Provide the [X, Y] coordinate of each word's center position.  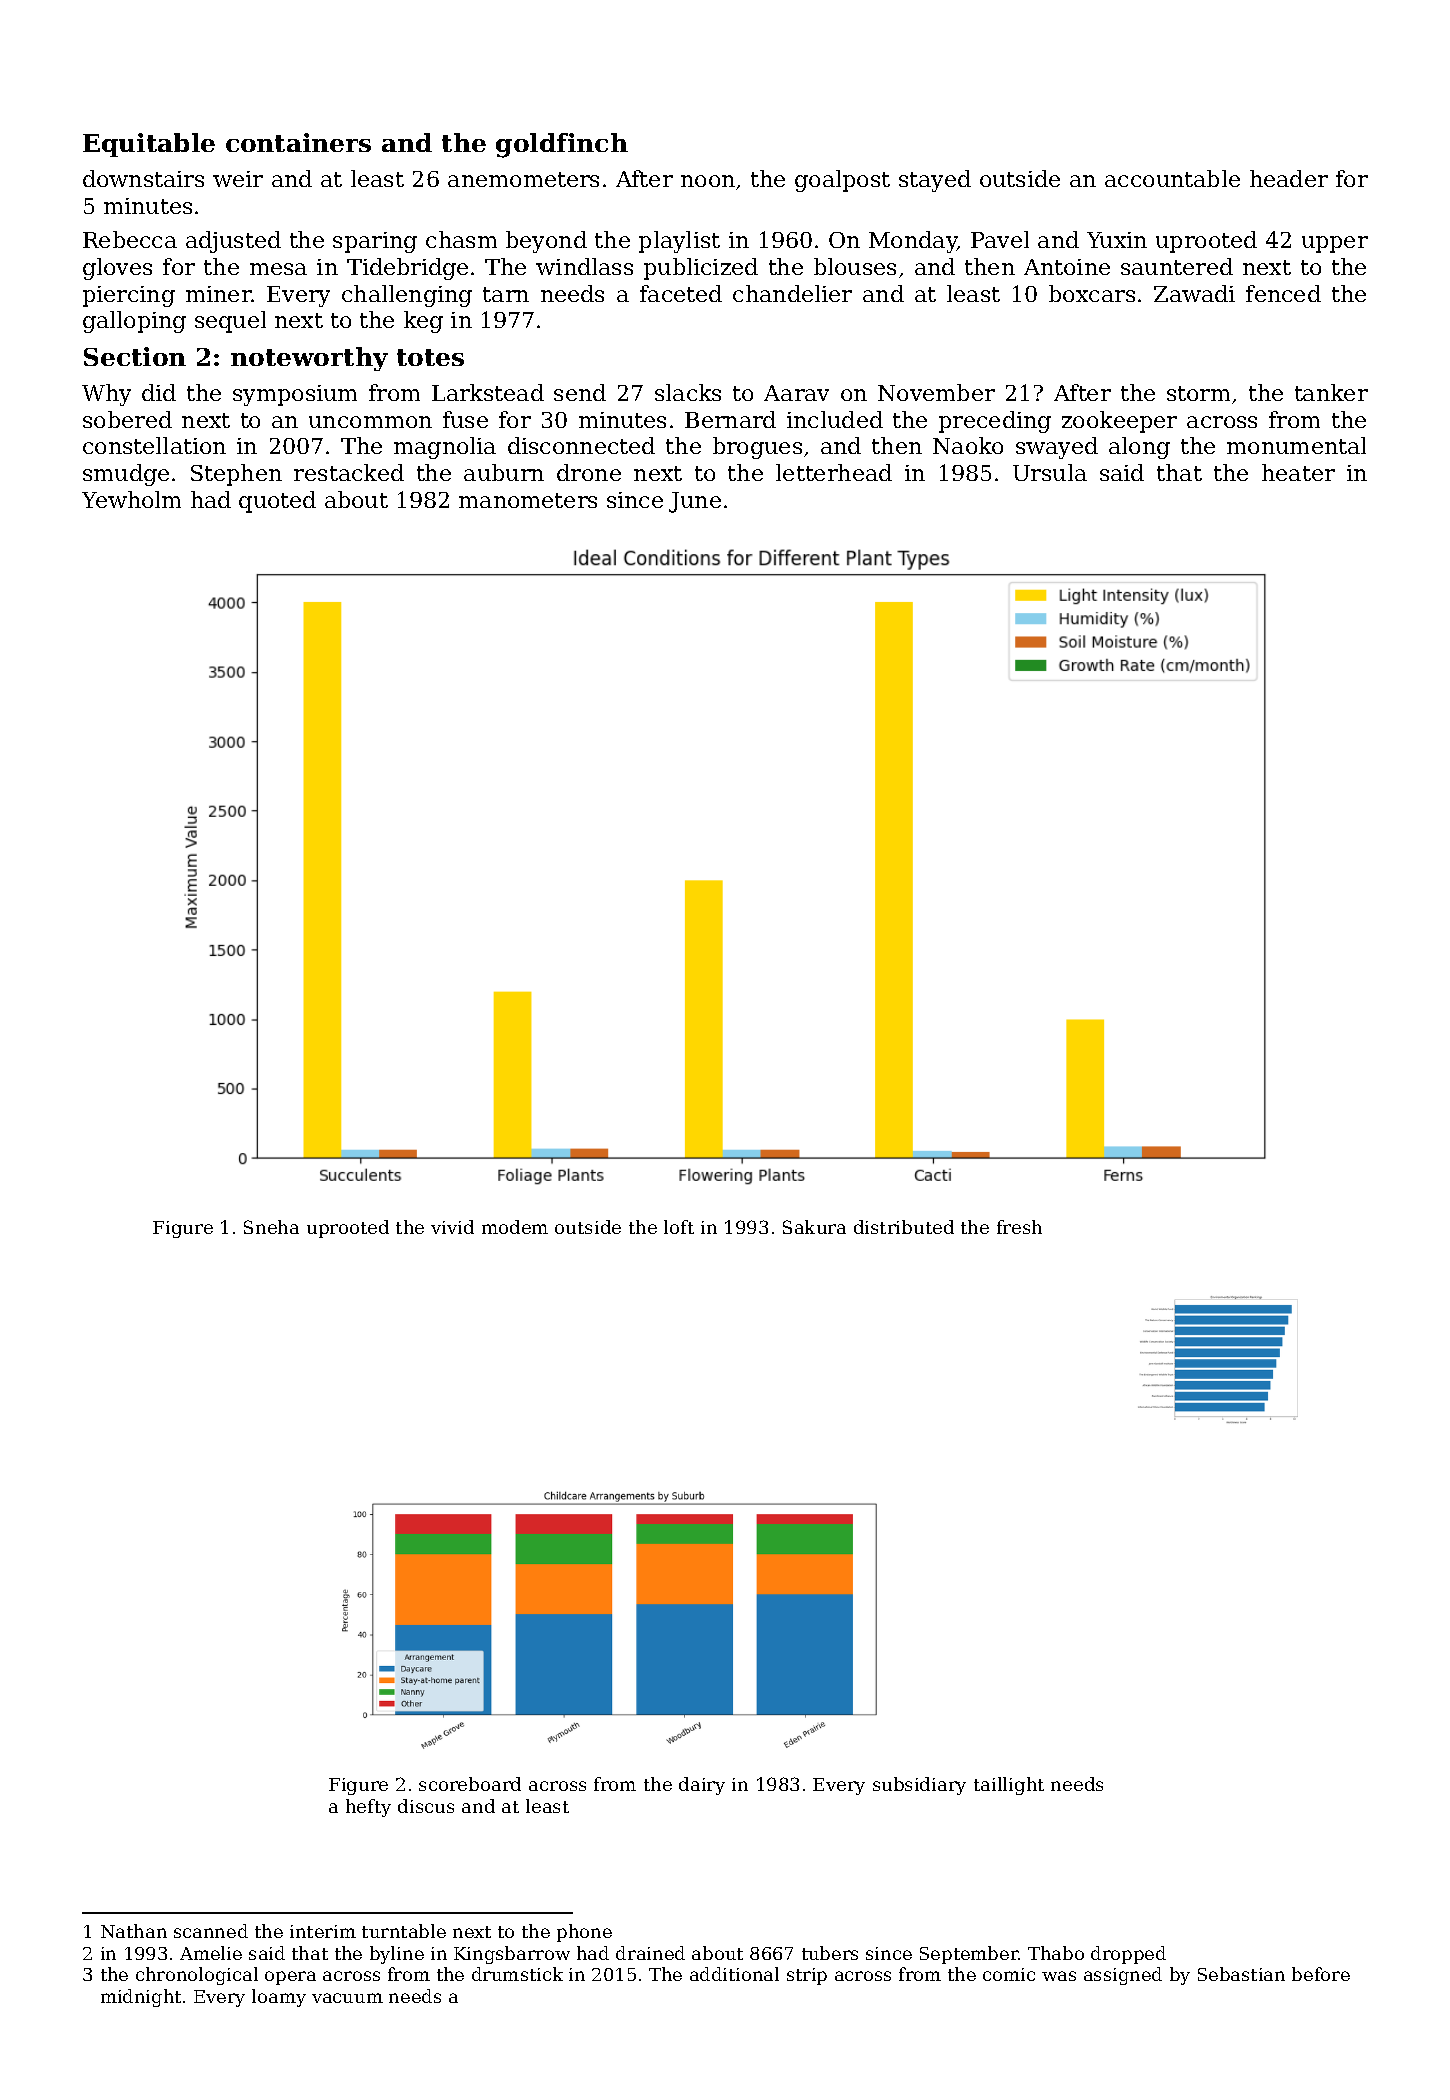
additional [734, 1974]
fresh [1019, 1227]
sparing [375, 242]
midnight [141, 1998]
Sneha [271, 1227]
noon [708, 181]
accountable [1172, 178]
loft [679, 1227]
